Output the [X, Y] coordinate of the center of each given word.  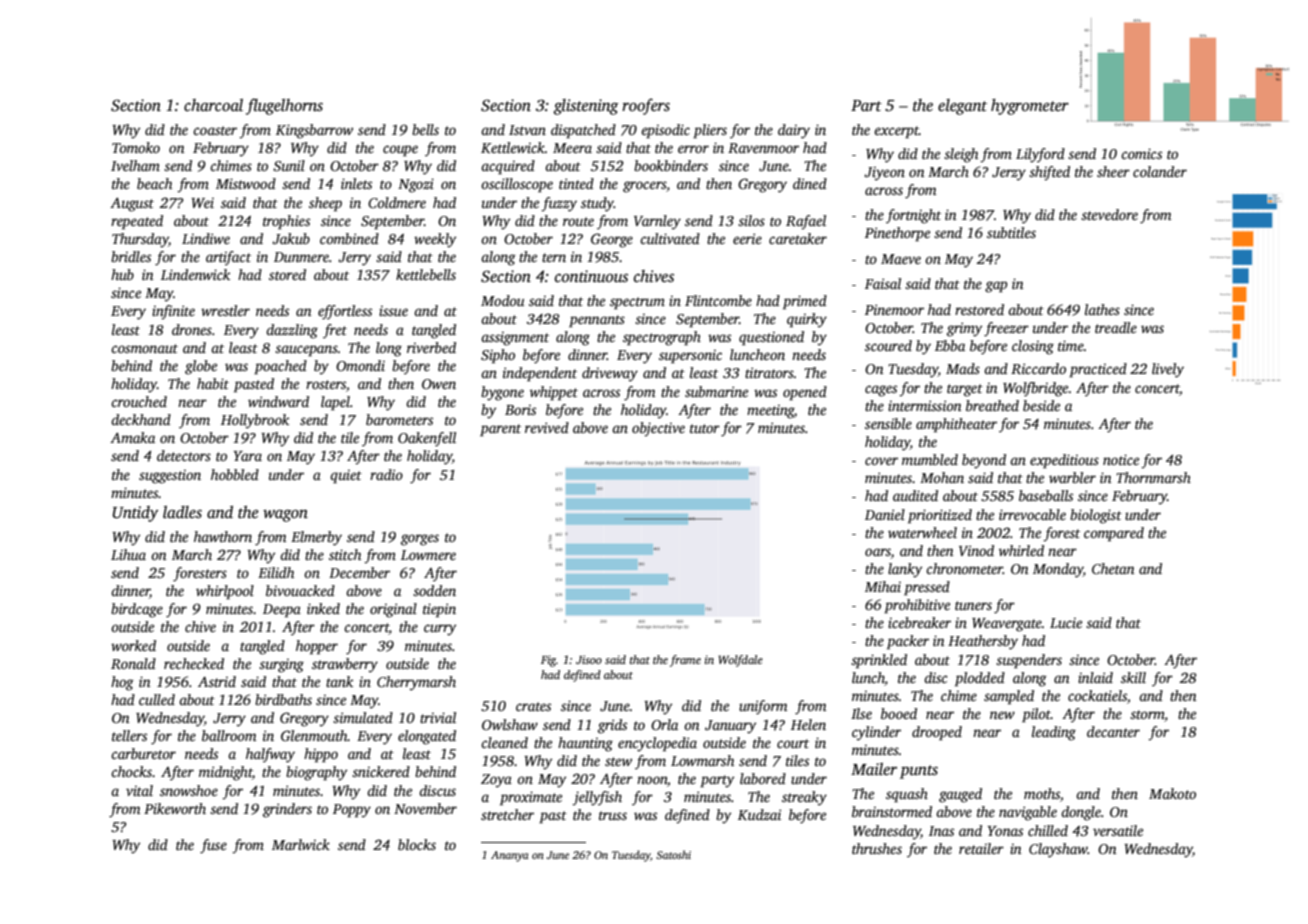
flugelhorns [284, 106]
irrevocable [1032, 514]
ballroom [229, 735]
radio [386, 474]
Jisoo [589, 659]
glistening [586, 107]
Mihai [883, 586]
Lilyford [1040, 155]
